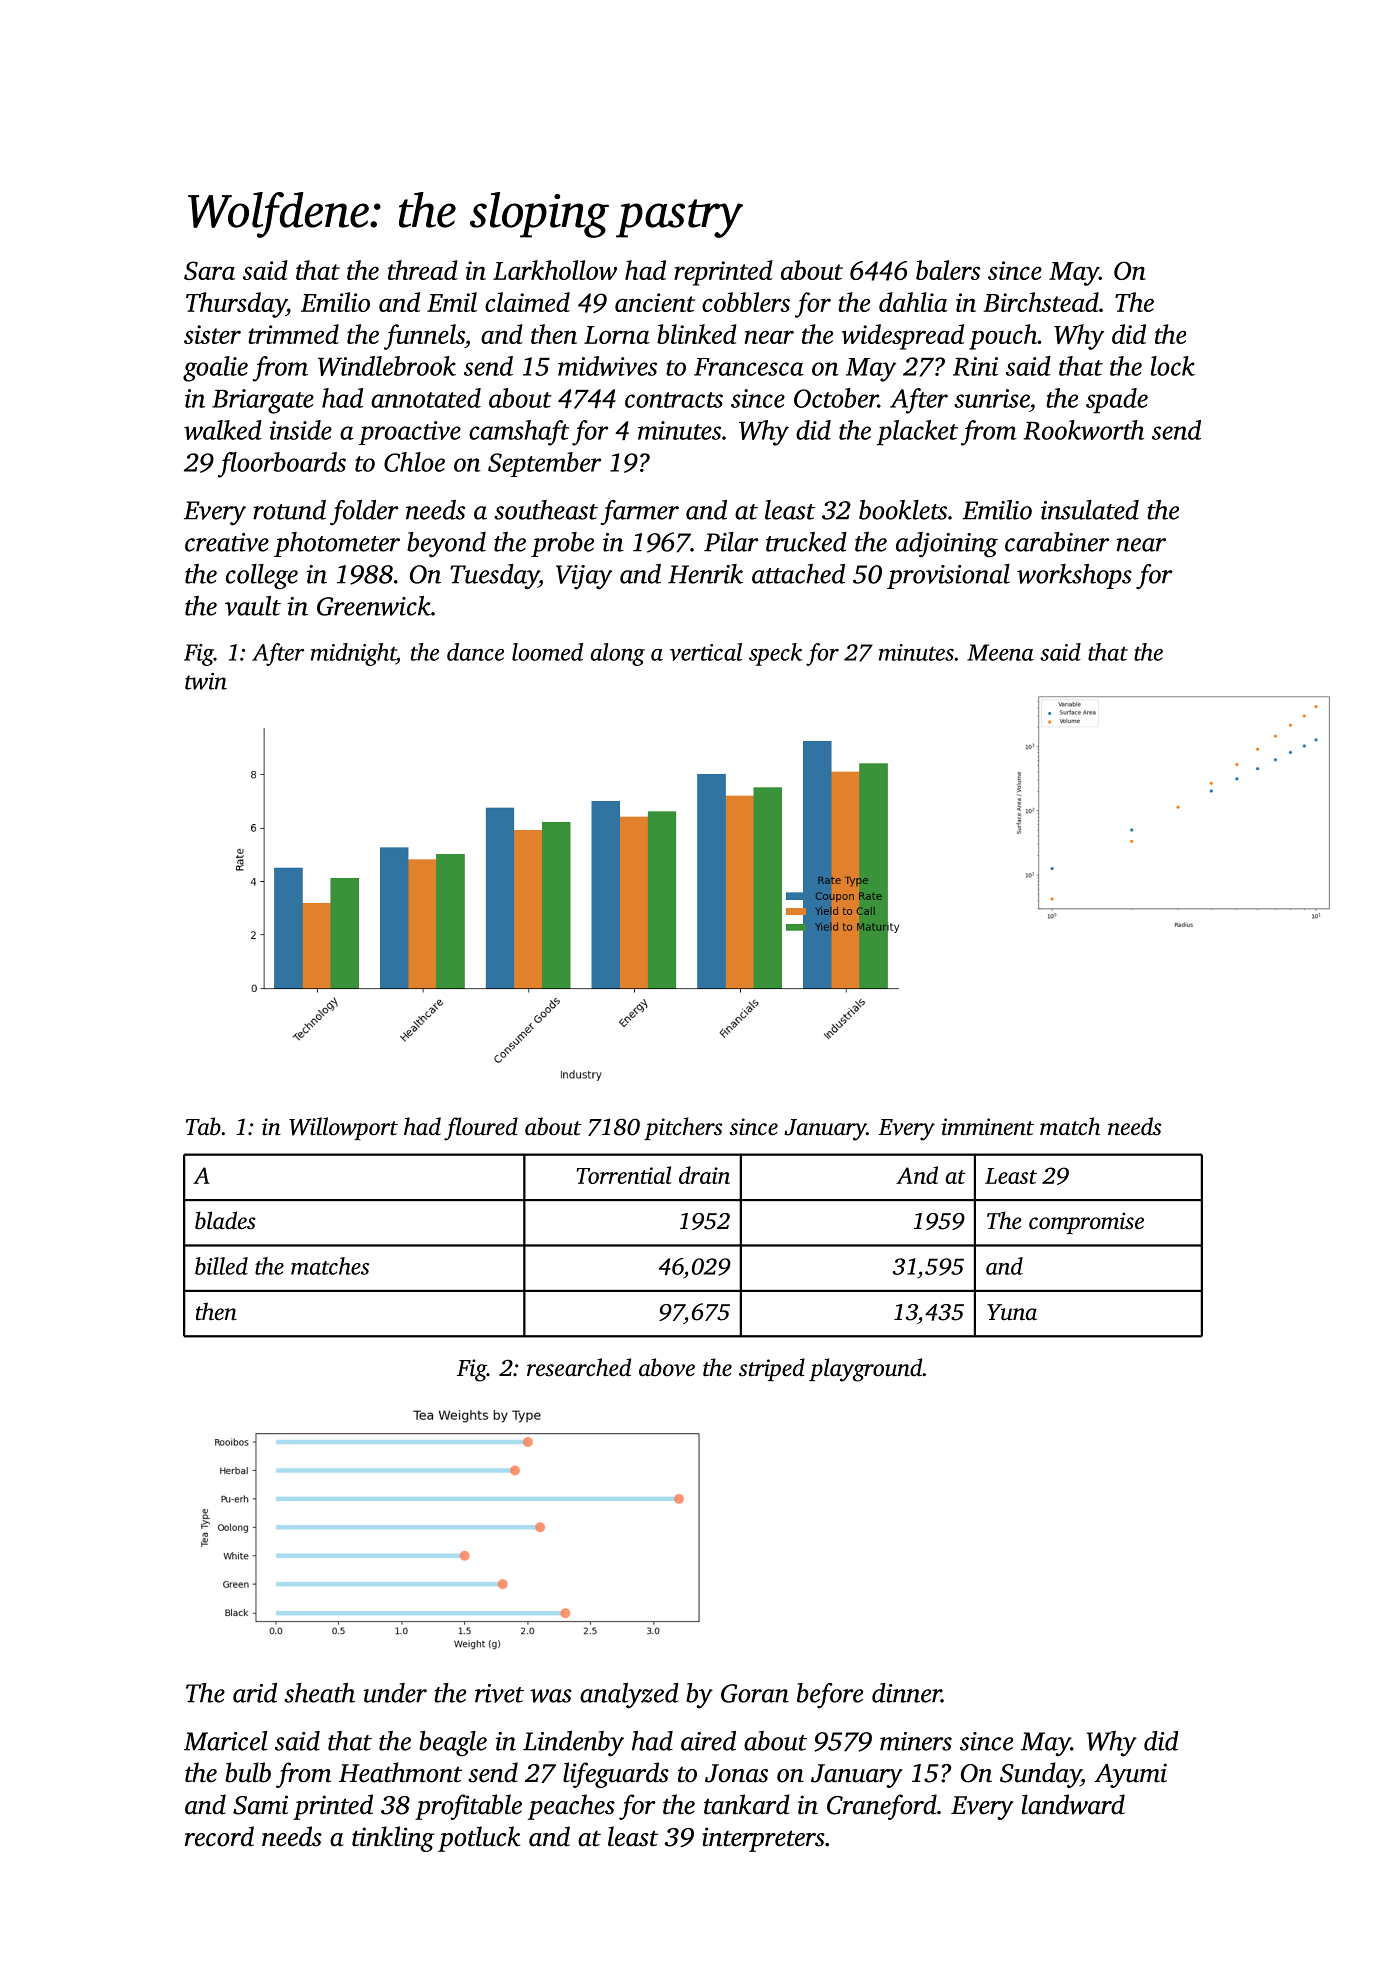 This document has width=1386, height=1969. What do you see at coordinates (475, 652) in the document?
I see `dance` at bounding box center [475, 652].
